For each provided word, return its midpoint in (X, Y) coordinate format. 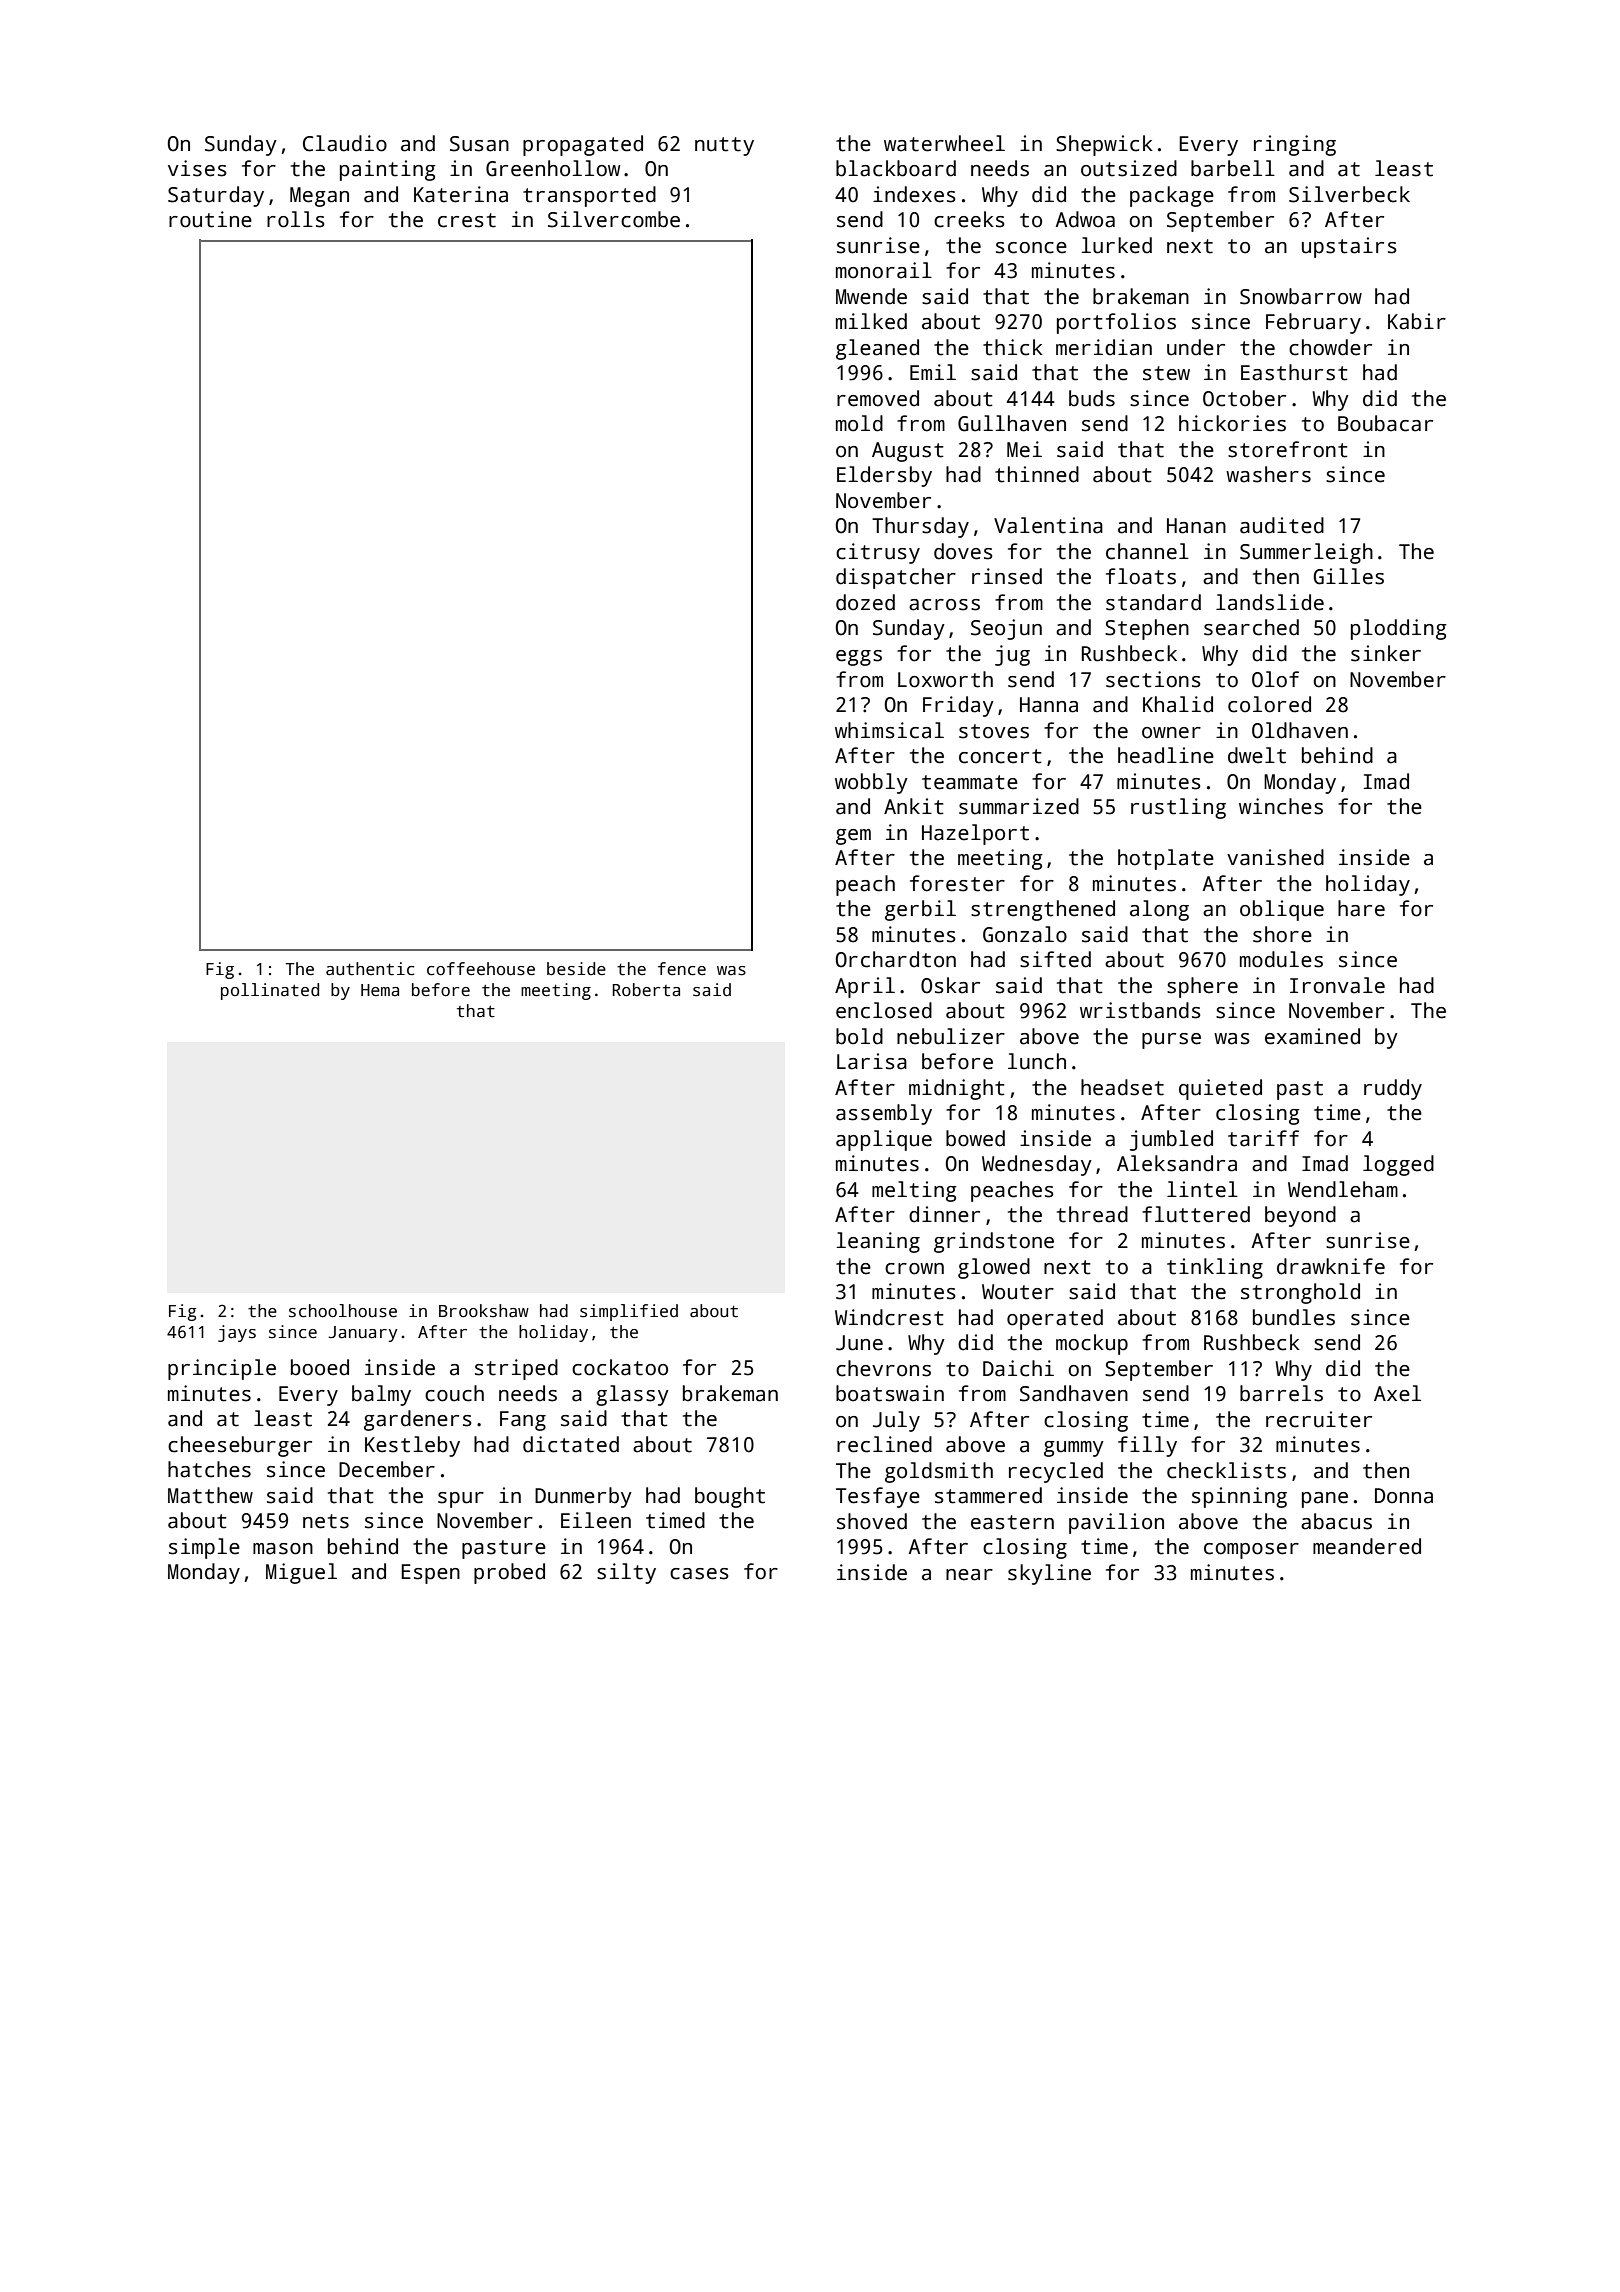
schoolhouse (343, 1311)
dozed (865, 602)
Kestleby (412, 1446)
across (944, 605)
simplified (629, 1312)
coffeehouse (481, 969)
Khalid (1178, 704)
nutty (724, 146)
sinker (1386, 653)
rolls (296, 219)
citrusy (878, 553)
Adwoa (1085, 219)
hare (1361, 908)
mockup (1092, 1344)
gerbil (920, 910)
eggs (859, 658)
